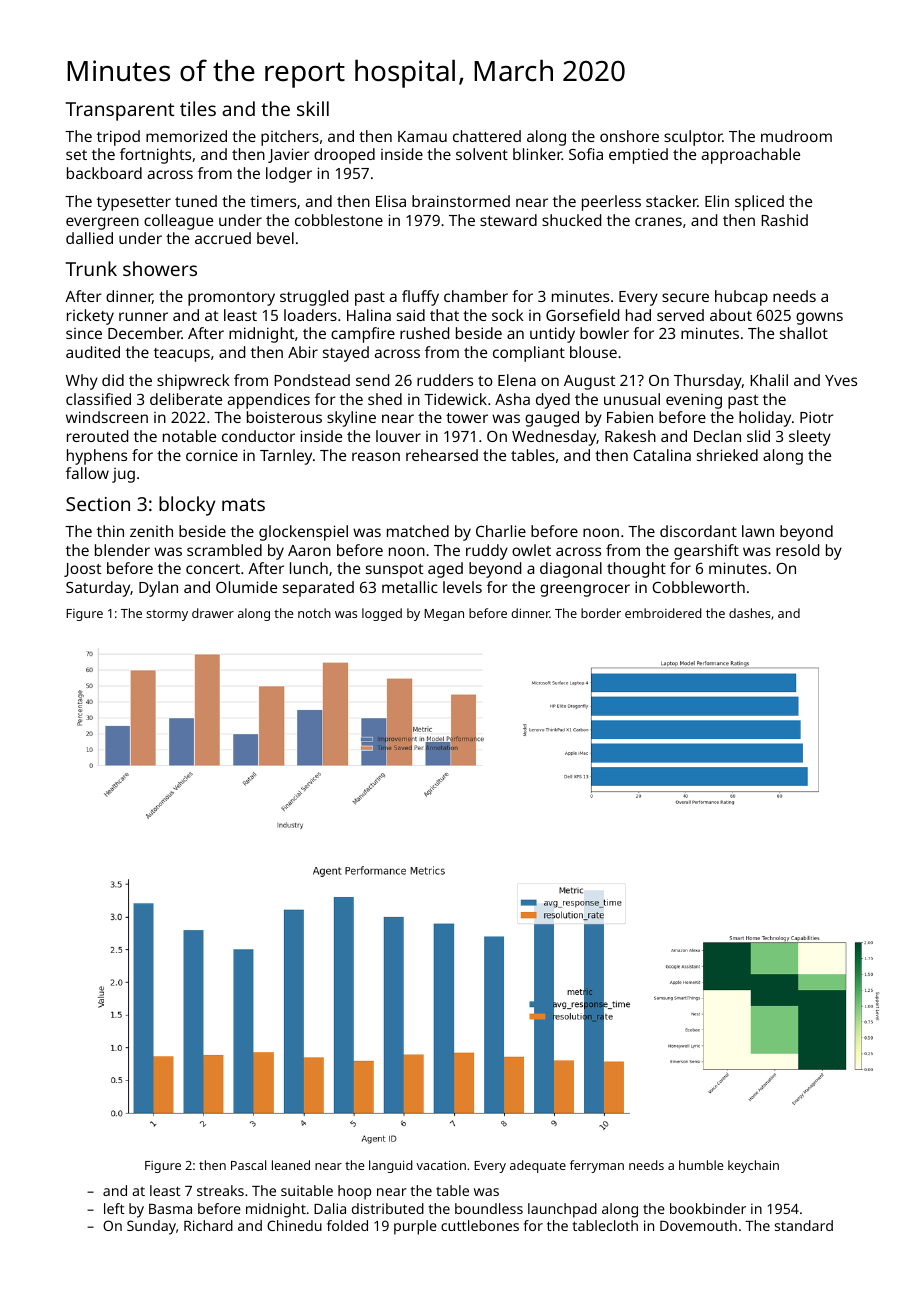 The image size is (924, 1308). Describe the element at coordinates (83, 570) in the image. I see `Joost` at that location.
